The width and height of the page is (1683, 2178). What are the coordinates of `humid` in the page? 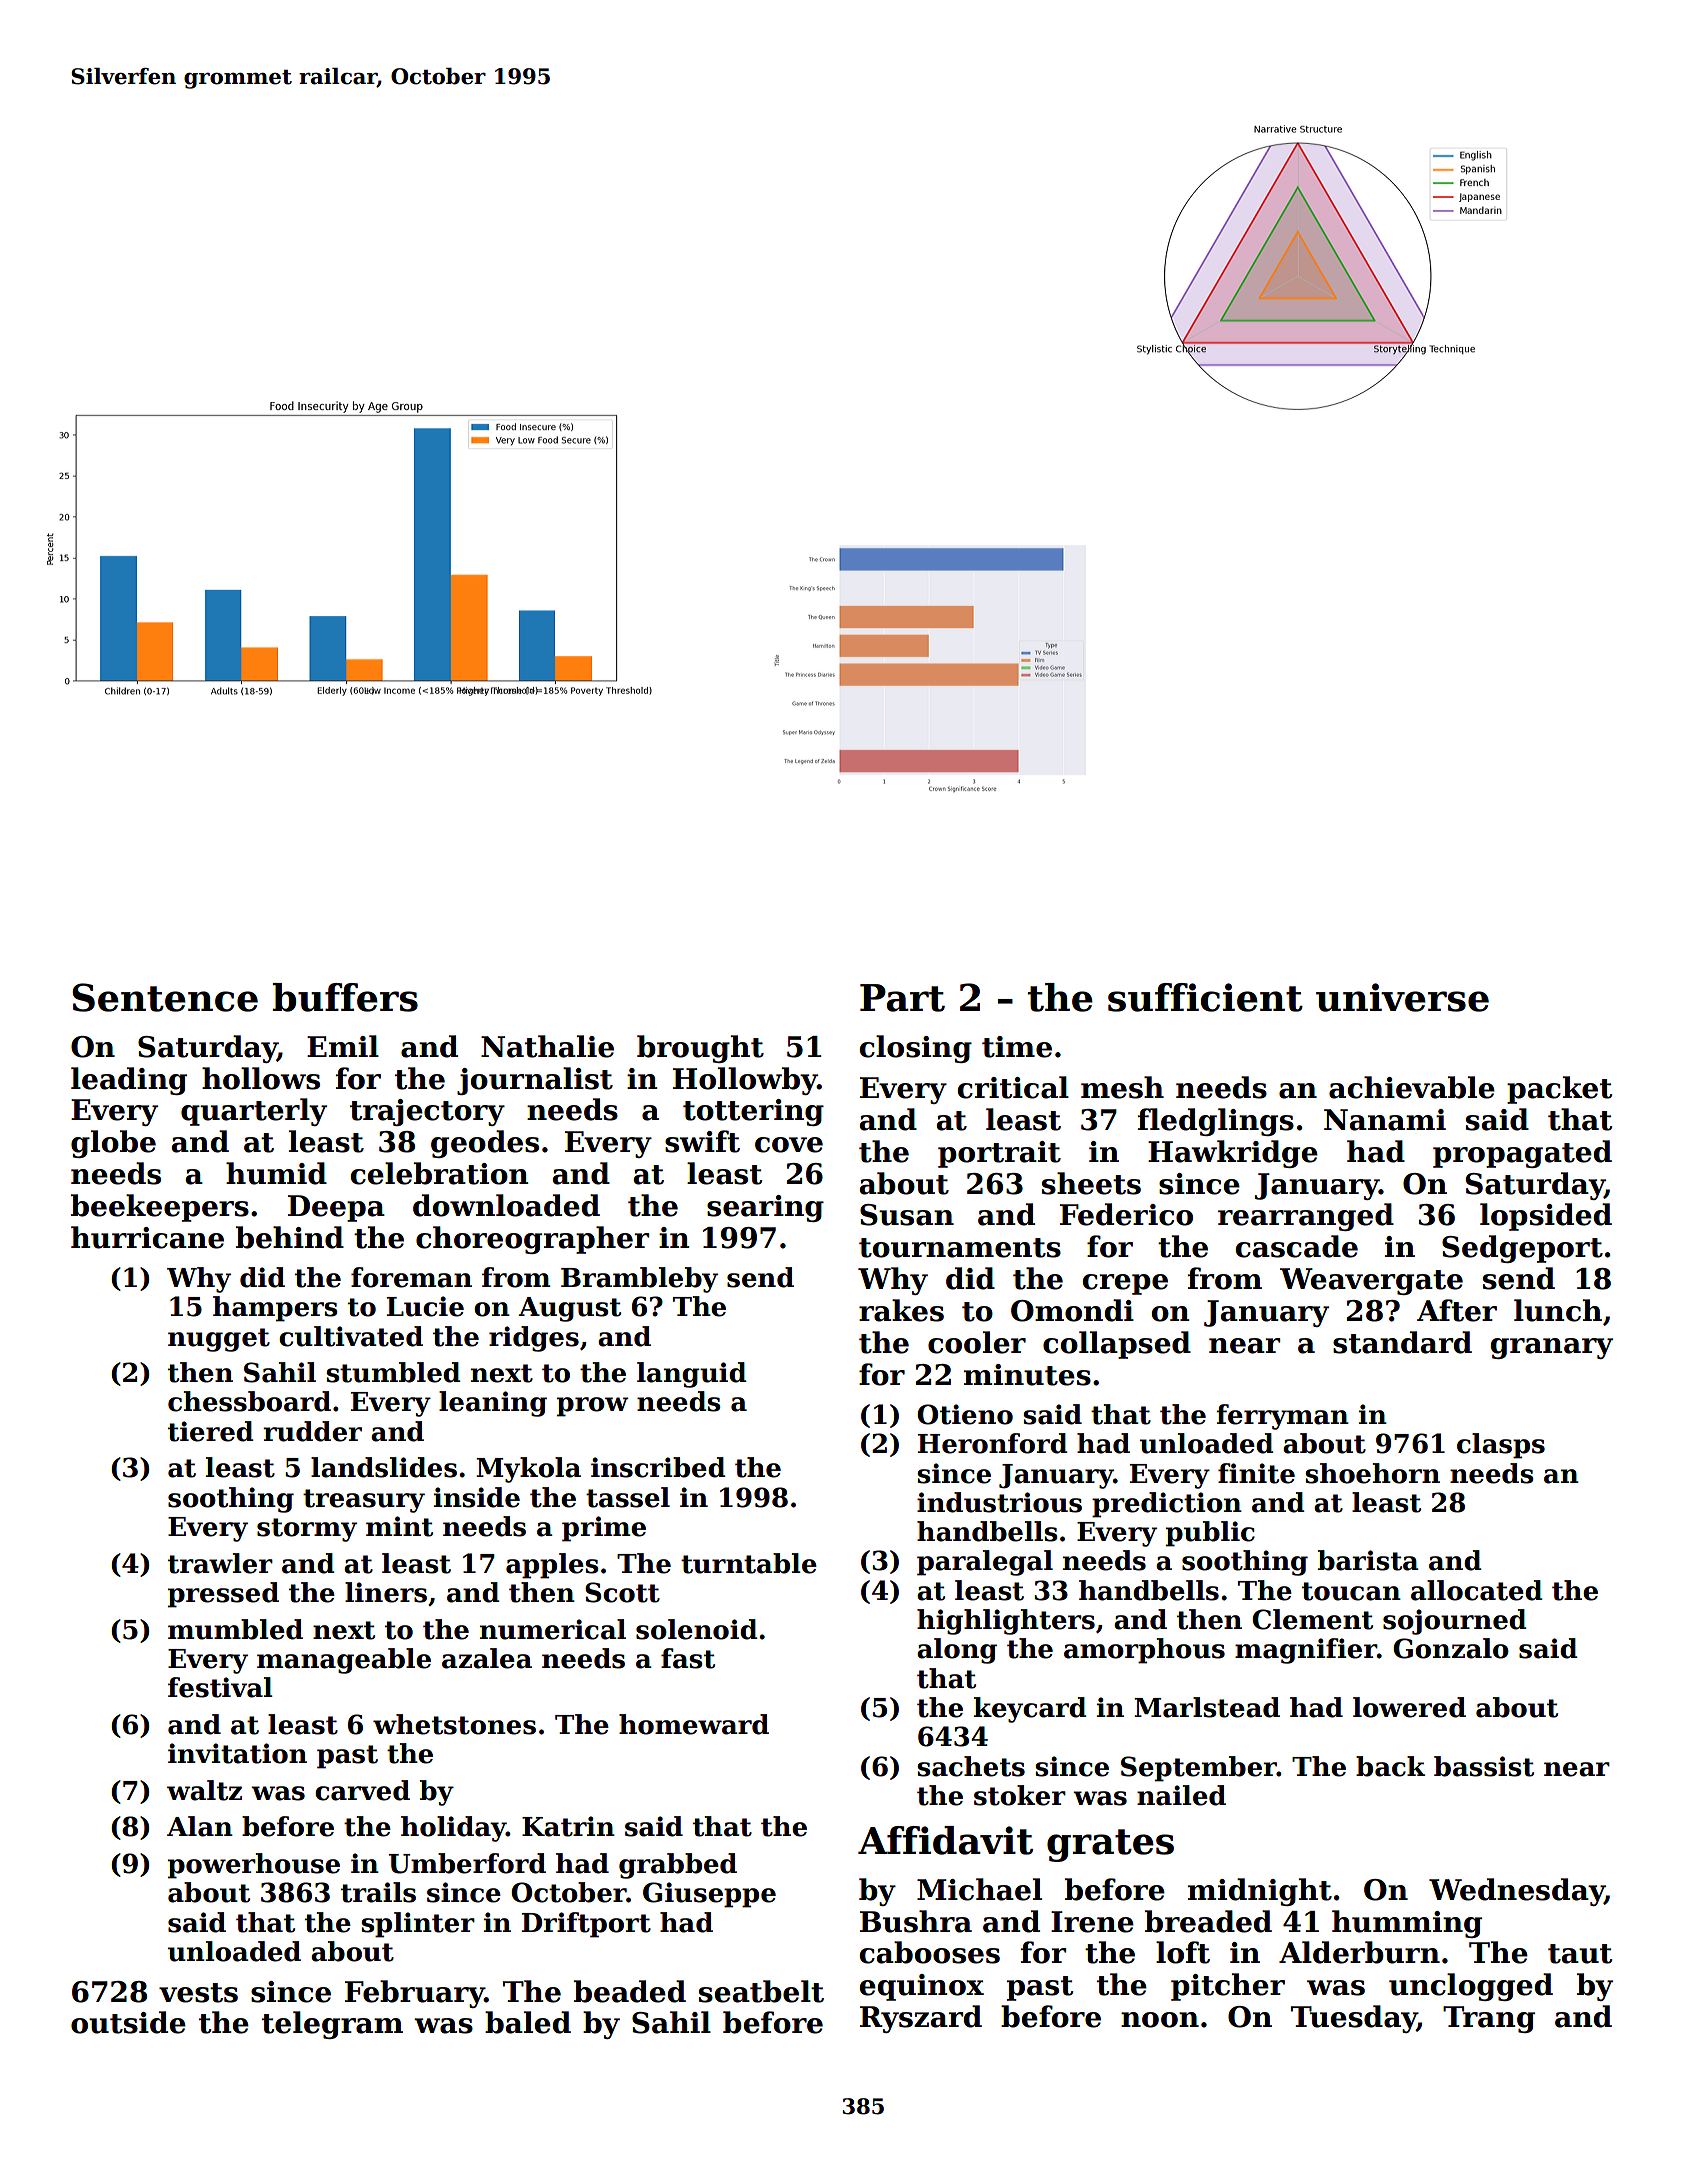 It's located at (276, 1173).
